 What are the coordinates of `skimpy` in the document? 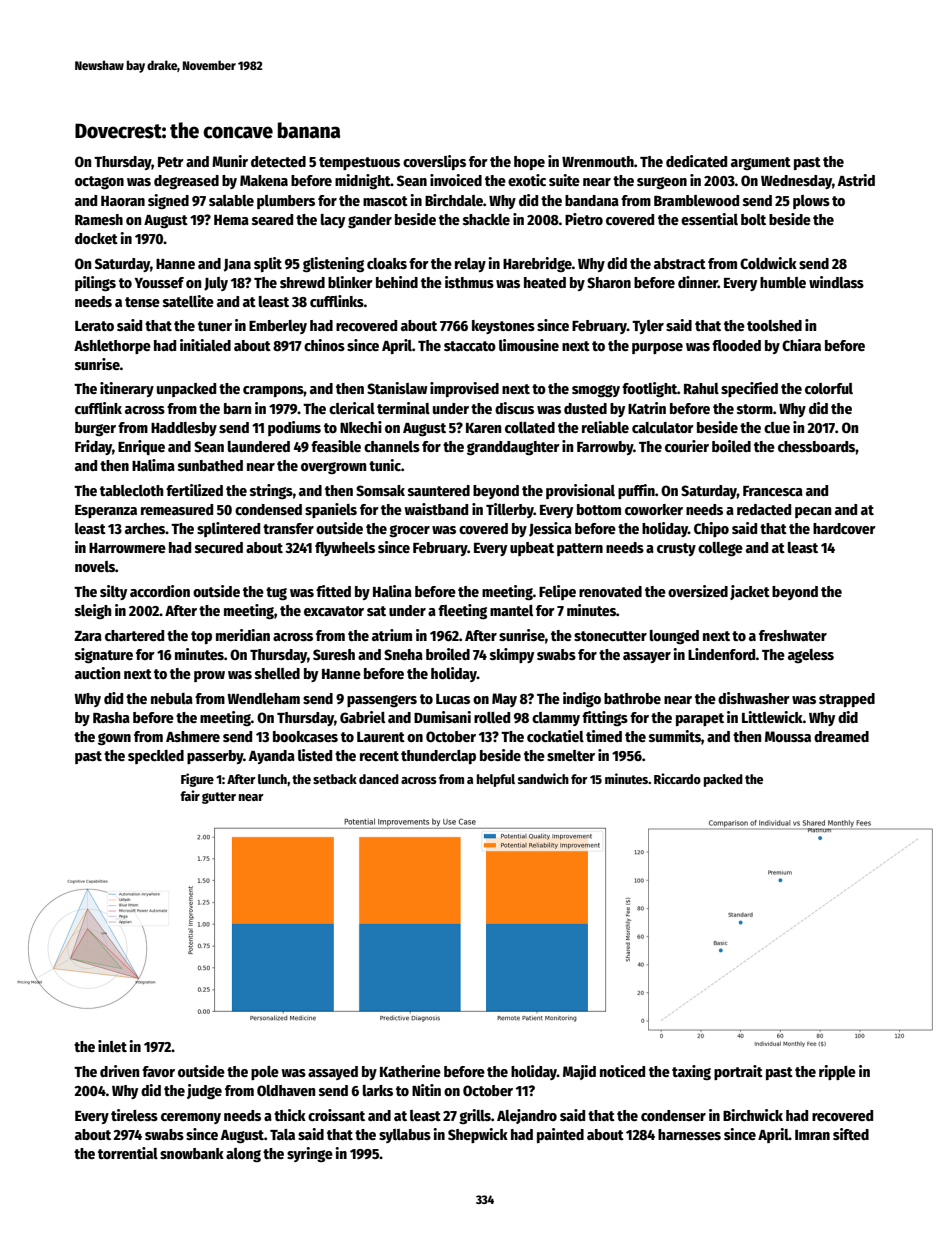 It's located at (512, 655).
